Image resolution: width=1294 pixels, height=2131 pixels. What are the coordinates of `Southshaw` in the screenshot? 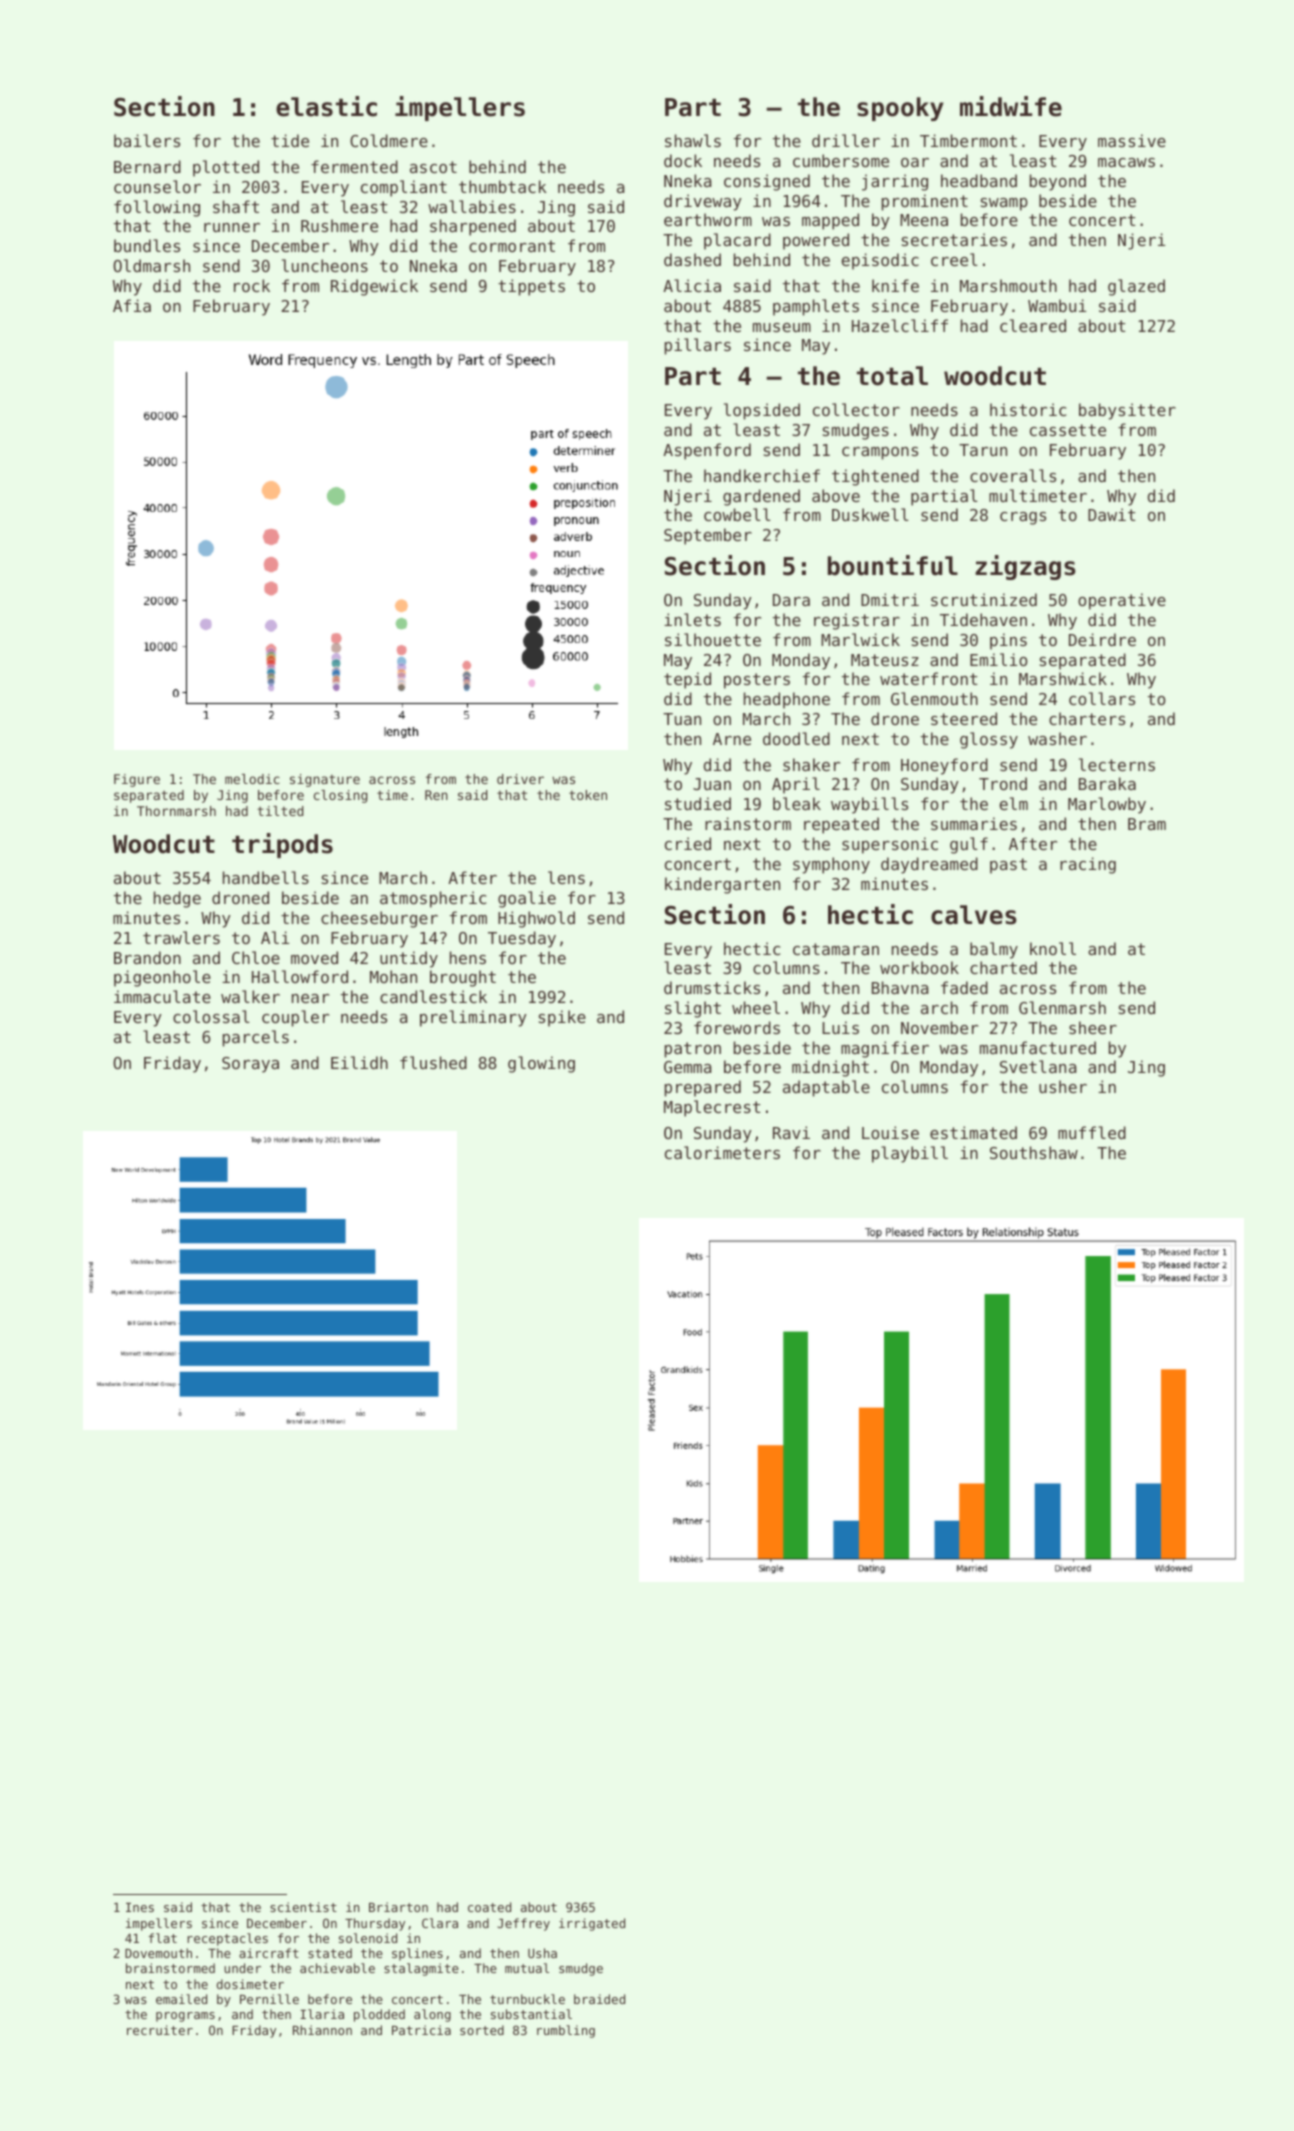 It's located at (1034, 1152).
